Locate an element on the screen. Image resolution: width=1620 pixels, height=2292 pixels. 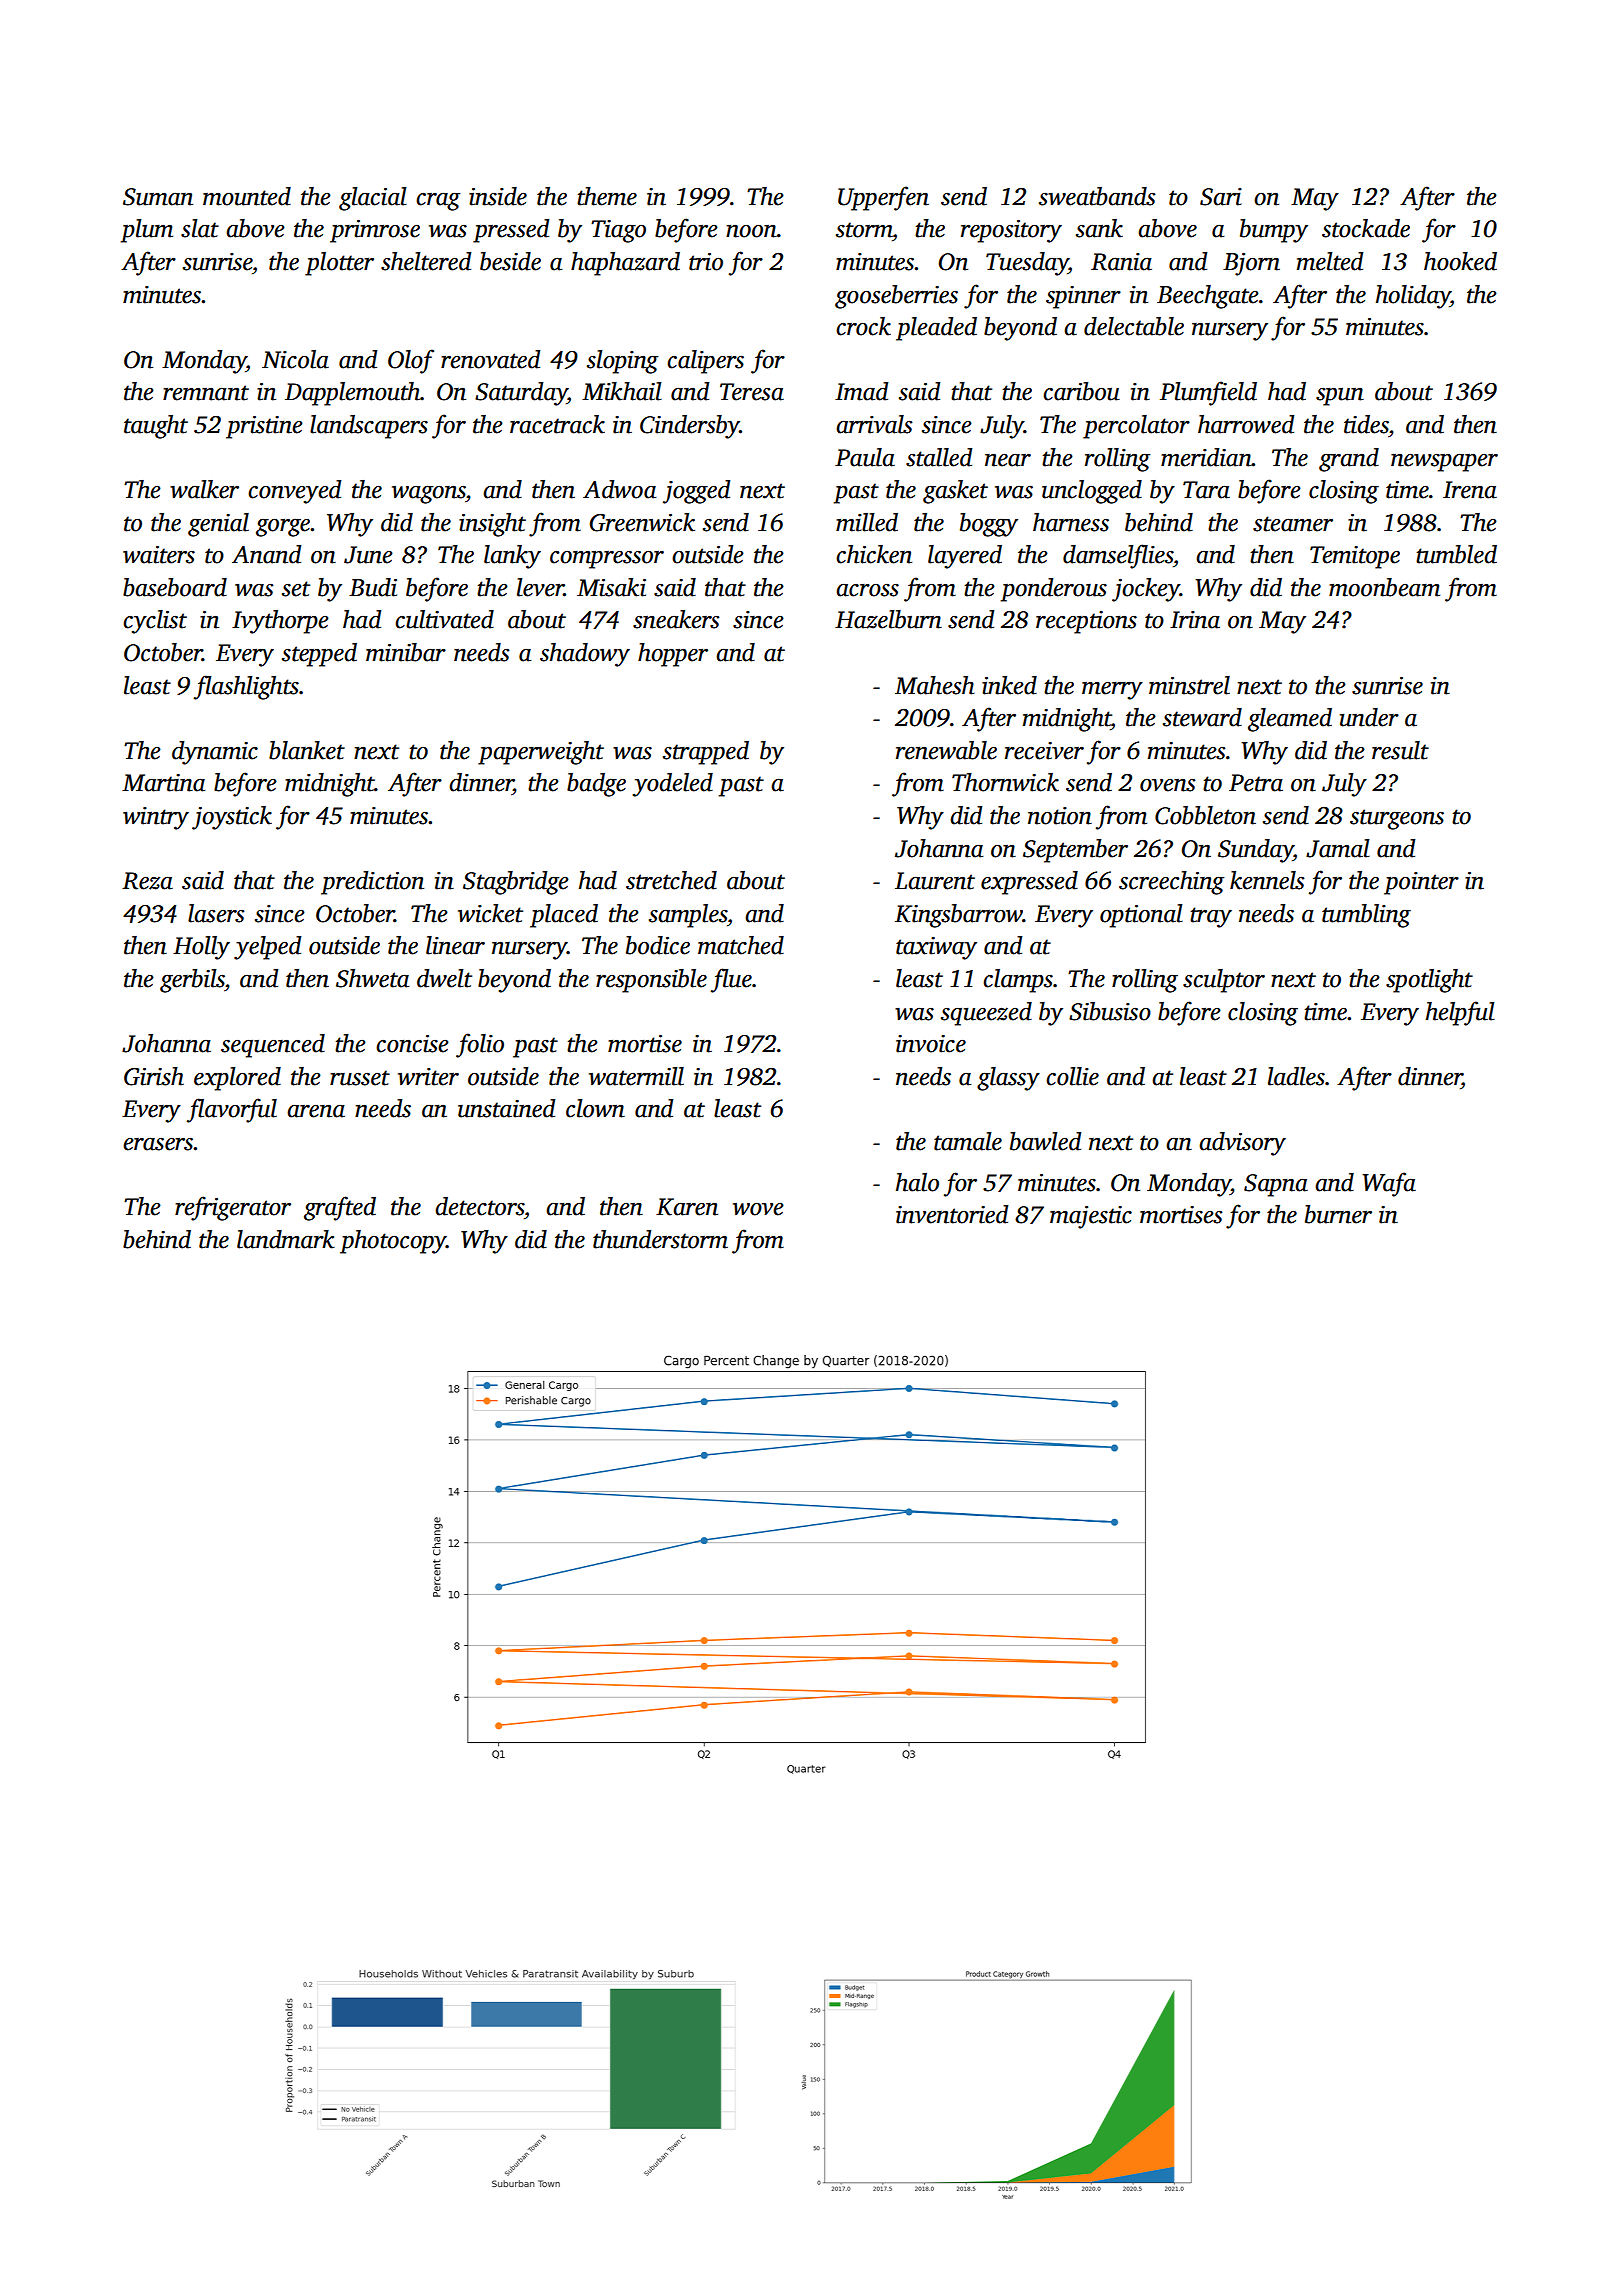
theme is located at coordinates (607, 196).
